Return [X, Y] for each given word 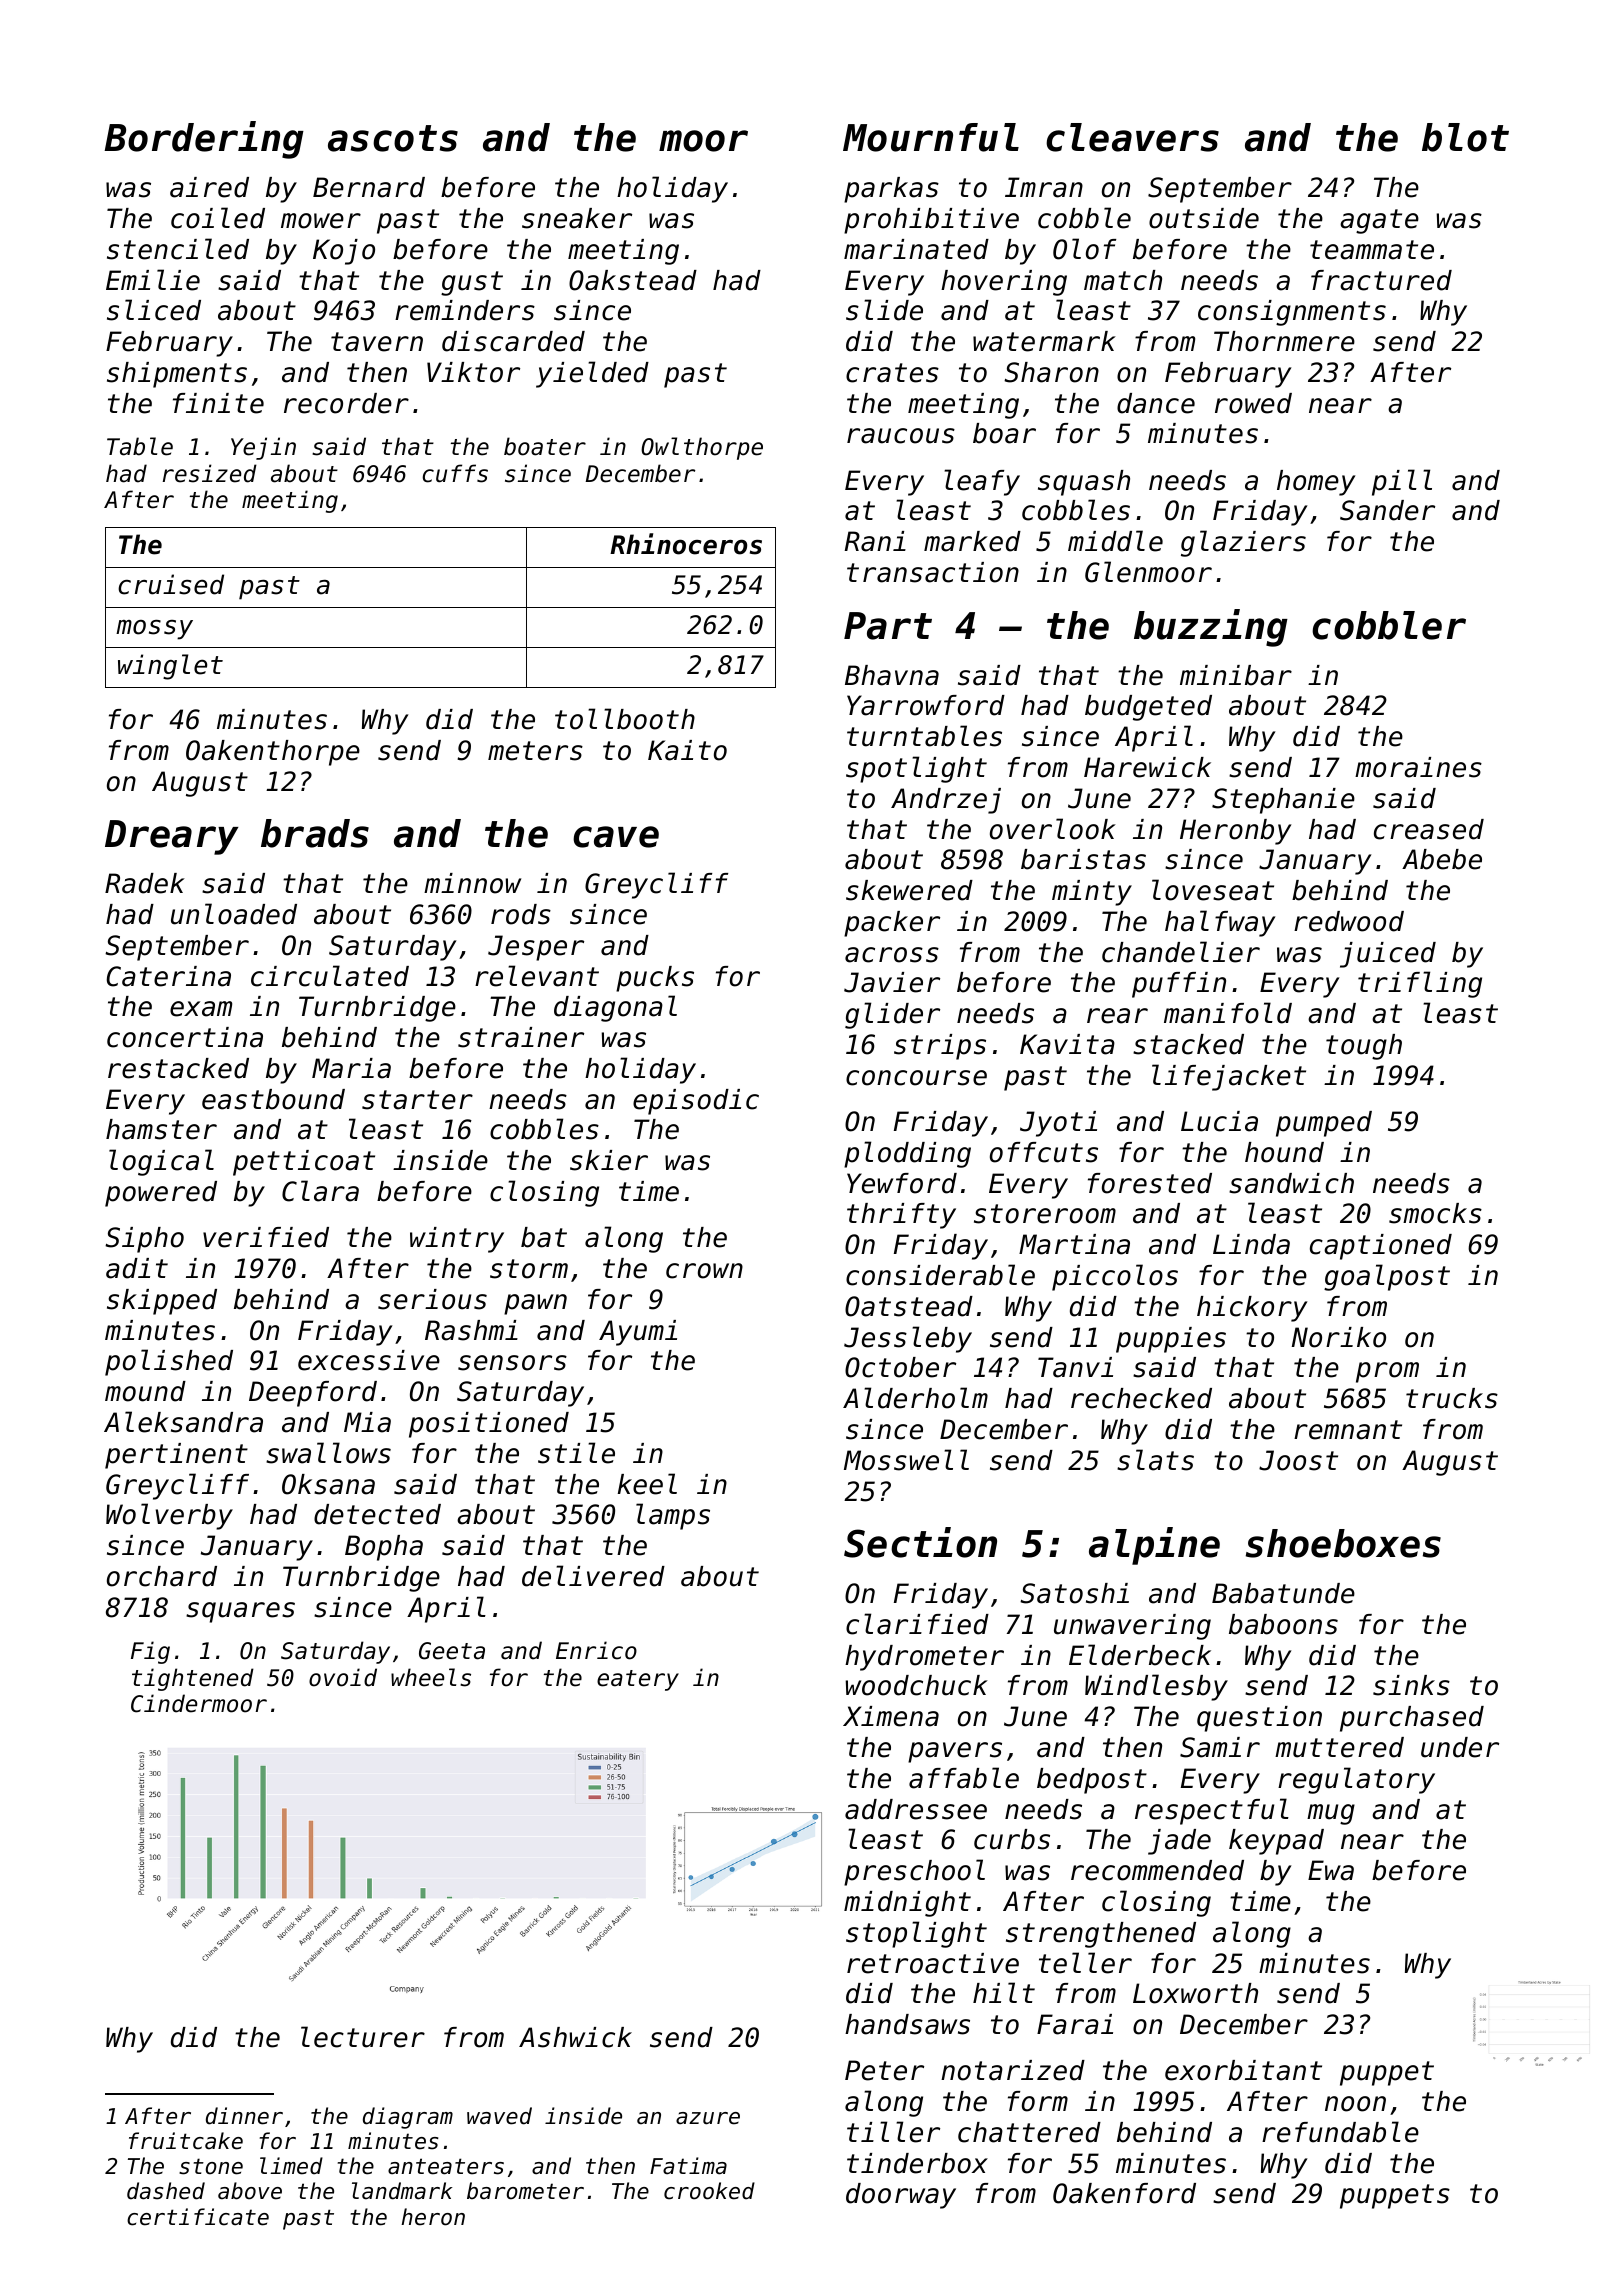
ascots [393, 138]
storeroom [1045, 1214]
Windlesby [1156, 1687]
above [250, 2191]
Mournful [931, 137]
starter [417, 1100]
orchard [162, 1576]
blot [1465, 137]
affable [964, 1778]
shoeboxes [1343, 1543]
